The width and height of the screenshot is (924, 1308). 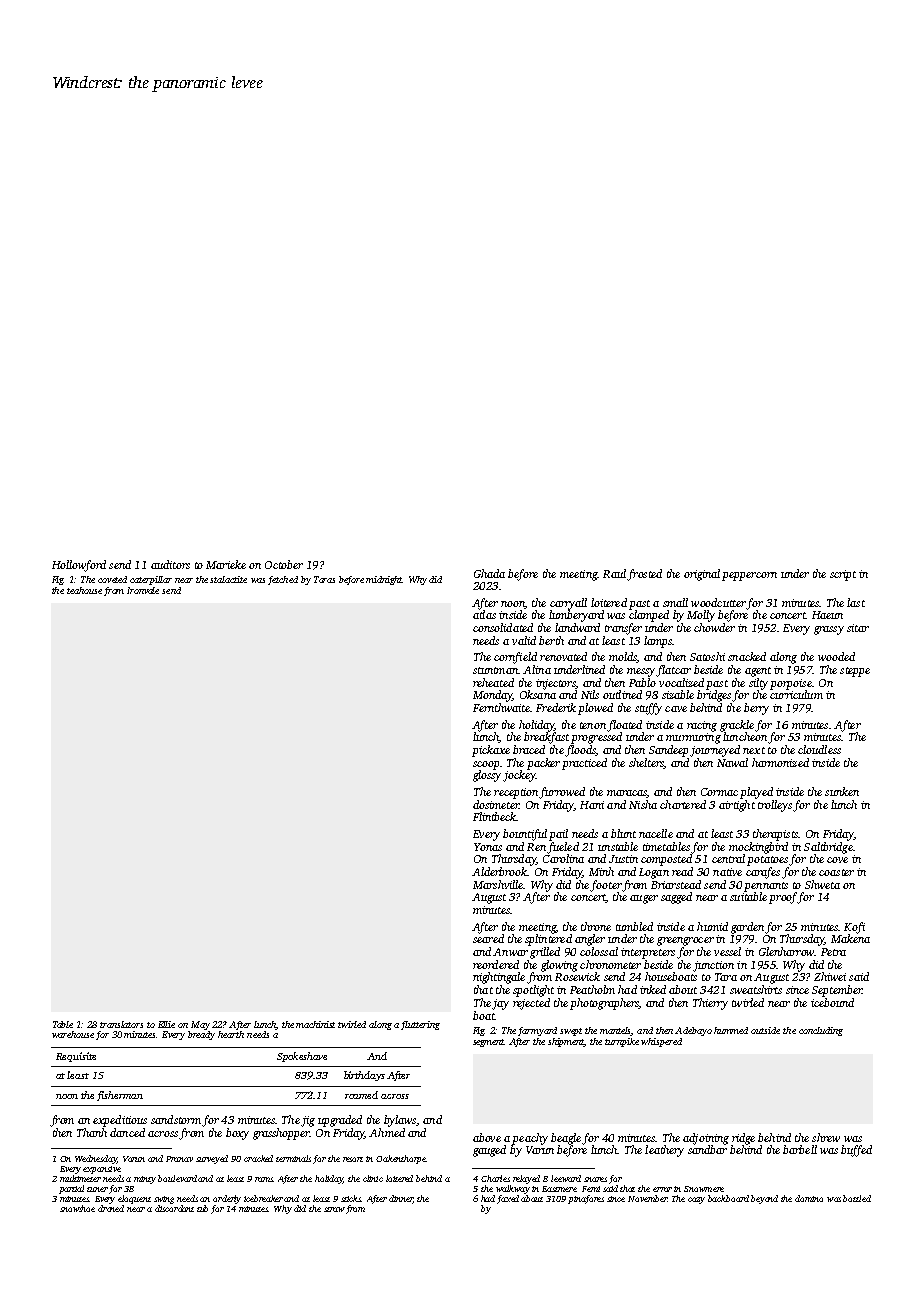 What do you see at coordinates (488, 847) in the screenshot?
I see `Yonas` at bounding box center [488, 847].
